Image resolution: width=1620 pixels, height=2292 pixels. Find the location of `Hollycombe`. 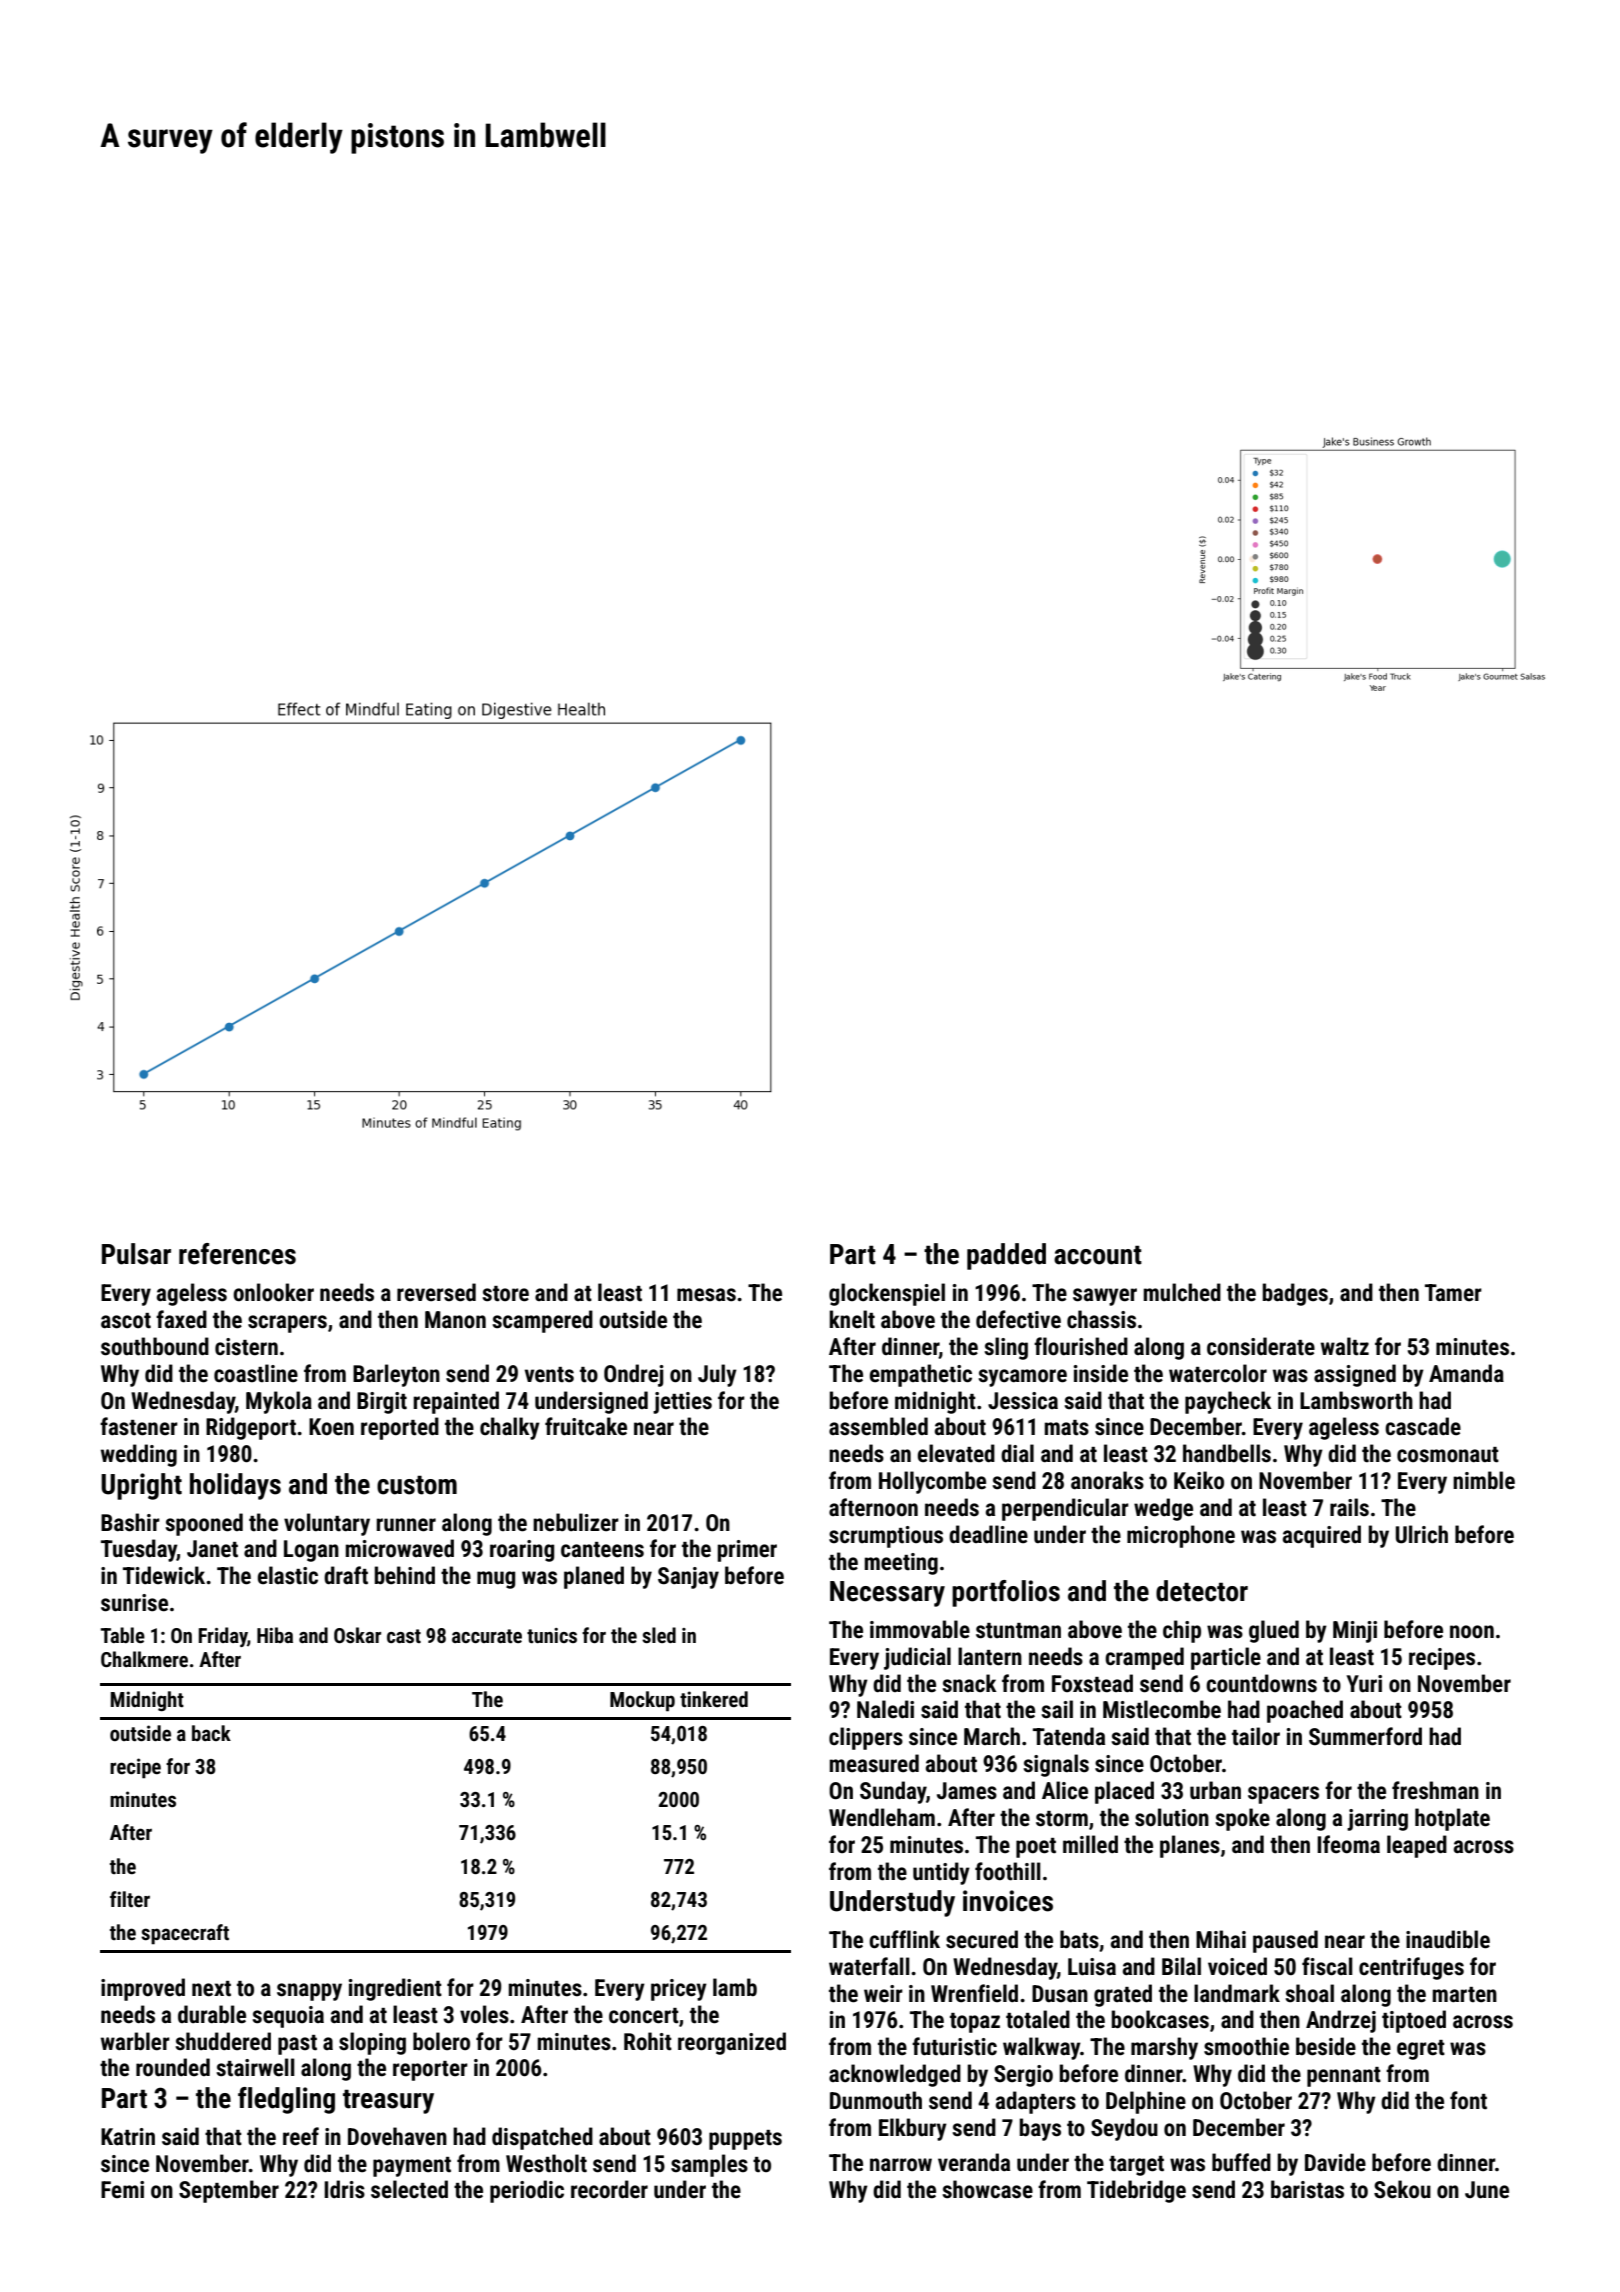

Hollycombe is located at coordinates (932, 1482).
